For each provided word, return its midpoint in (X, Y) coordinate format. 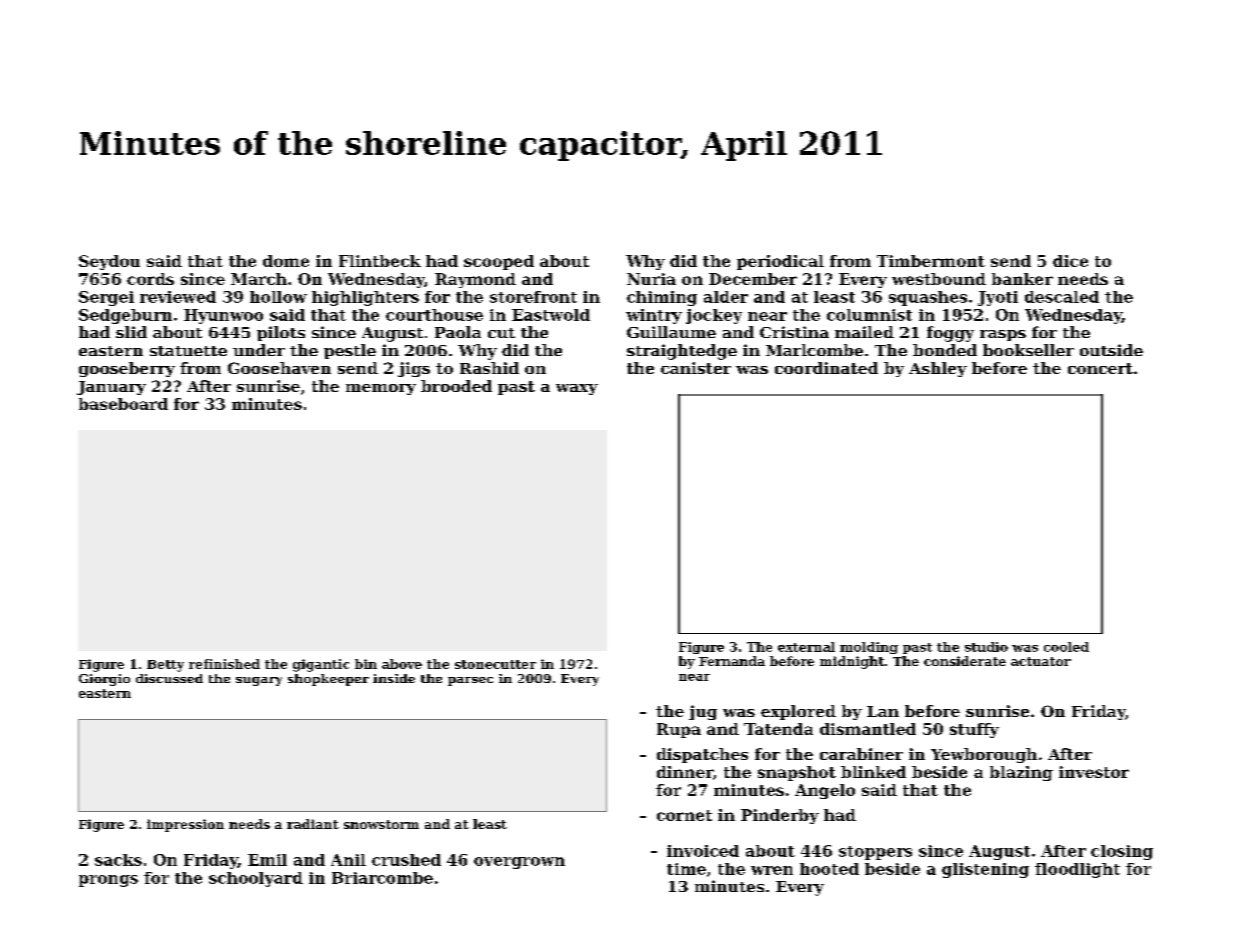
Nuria (651, 279)
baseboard (123, 404)
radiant (313, 824)
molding (869, 648)
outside (1111, 350)
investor (1094, 772)
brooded (456, 386)
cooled (1066, 647)
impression (185, 825)
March (259, 279)
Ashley (938, 369)
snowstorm (381, 824)
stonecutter (495, 664)
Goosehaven (279, 368)
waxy (577, 389)
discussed (169, 678)
